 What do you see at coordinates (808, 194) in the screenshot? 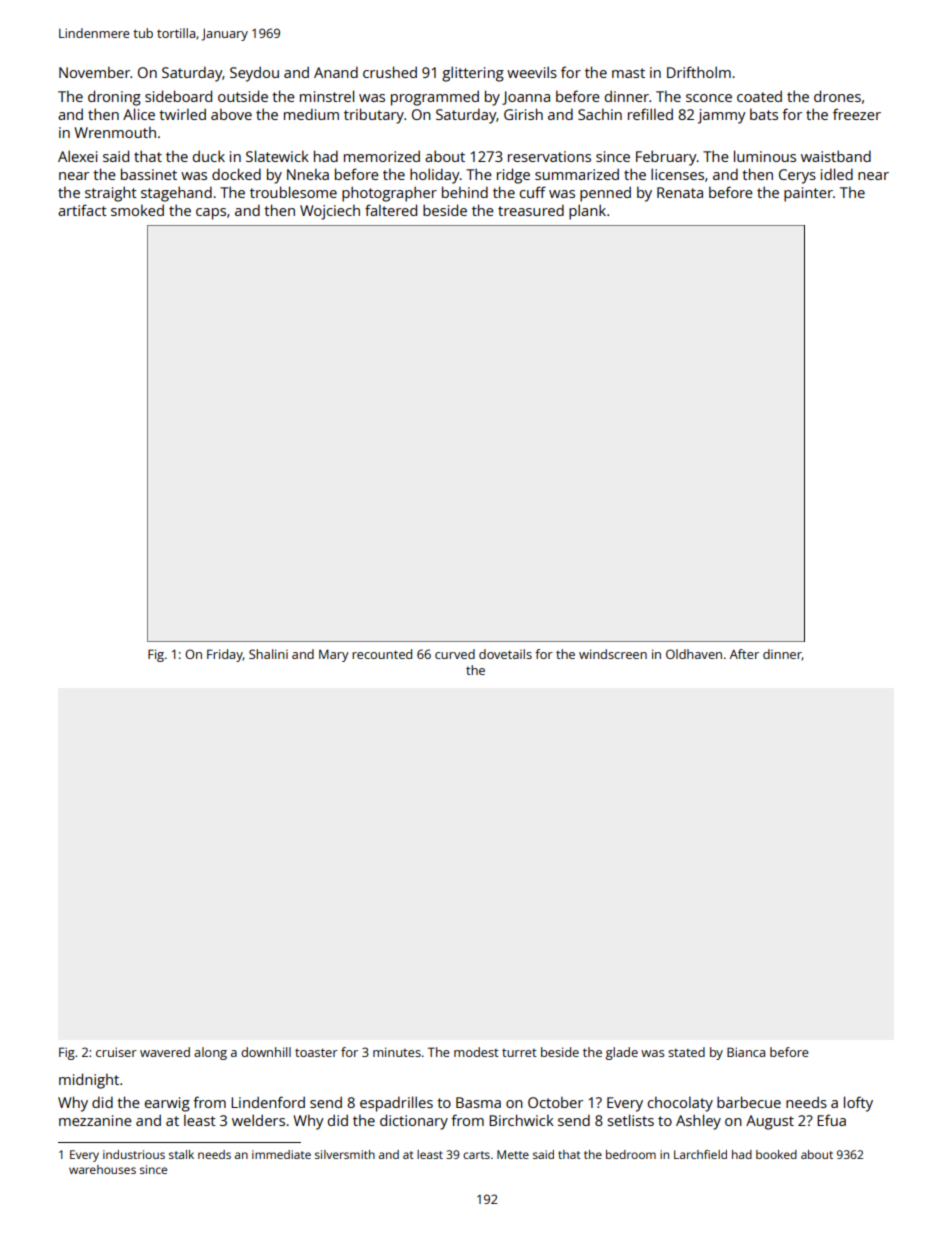
I see `painter` at bounding box center [808, 194].
